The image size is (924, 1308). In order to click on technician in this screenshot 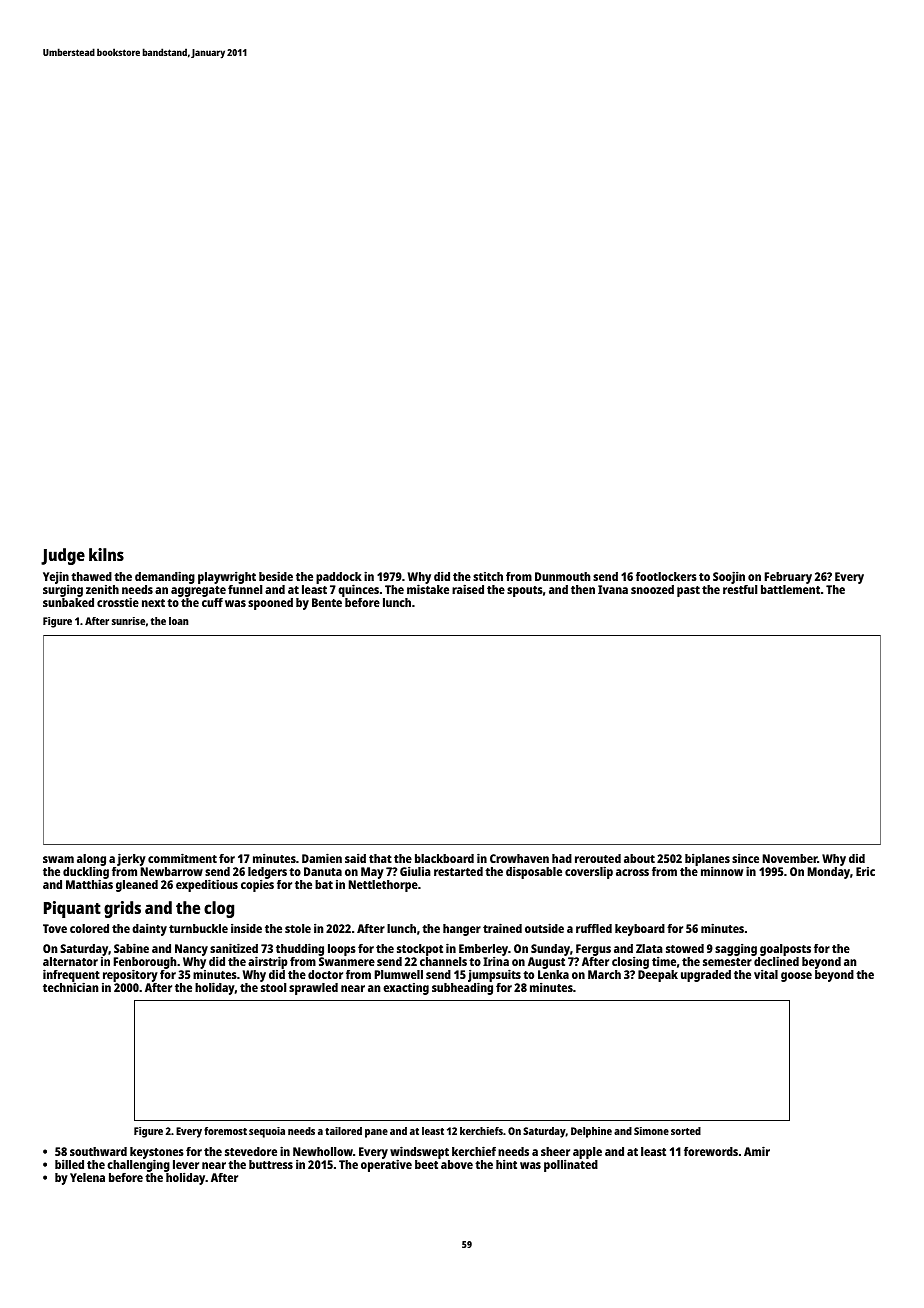, I will do `click(70, 987)`.
